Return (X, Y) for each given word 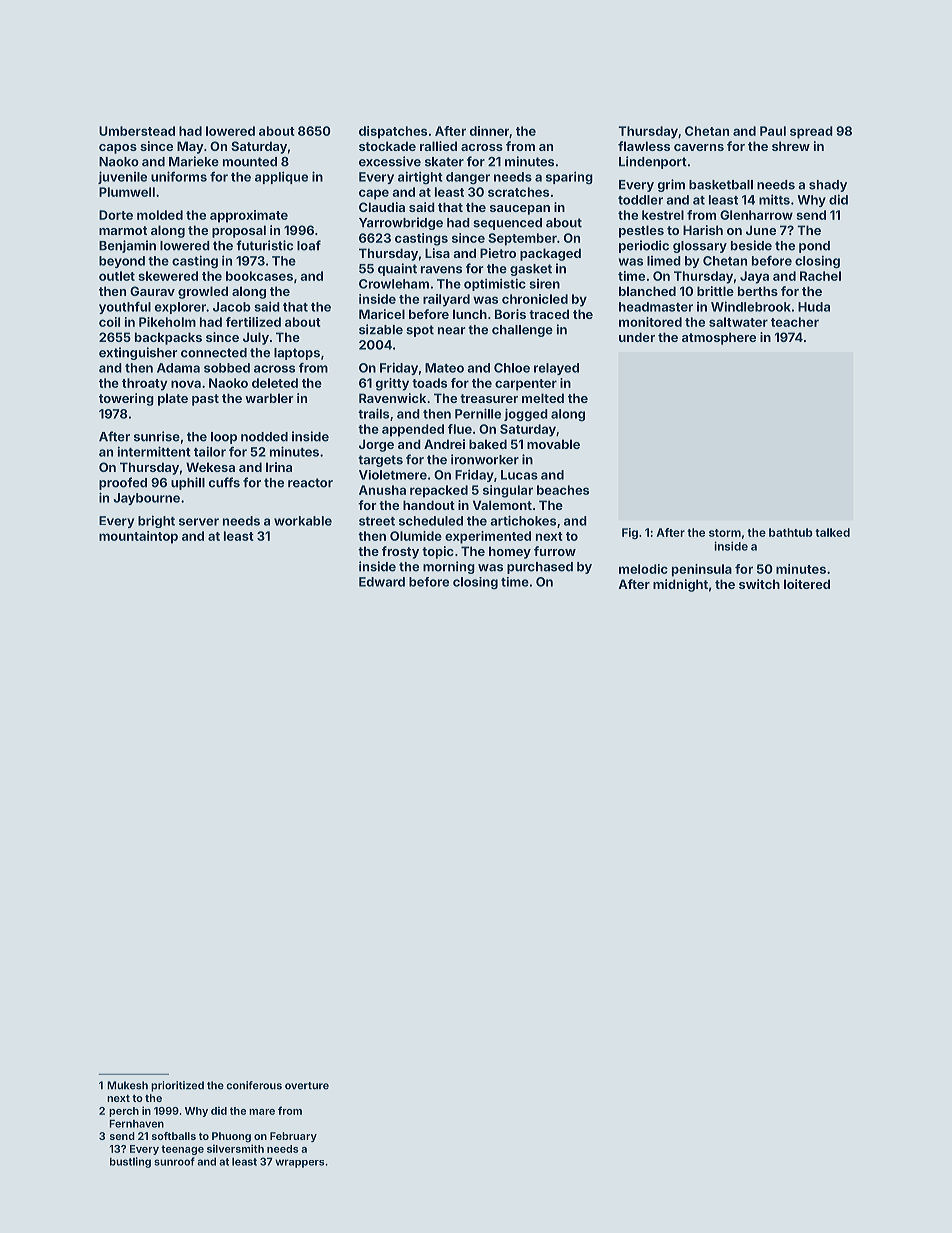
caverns (699, 147)
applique (281, 177)
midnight (680, 585)
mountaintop (138, 537)
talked (832, 532)
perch (124, 1112)
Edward (382, 582)
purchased (540, 568)
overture (307, 1086)
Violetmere (393, 475)
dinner (489, 131)
